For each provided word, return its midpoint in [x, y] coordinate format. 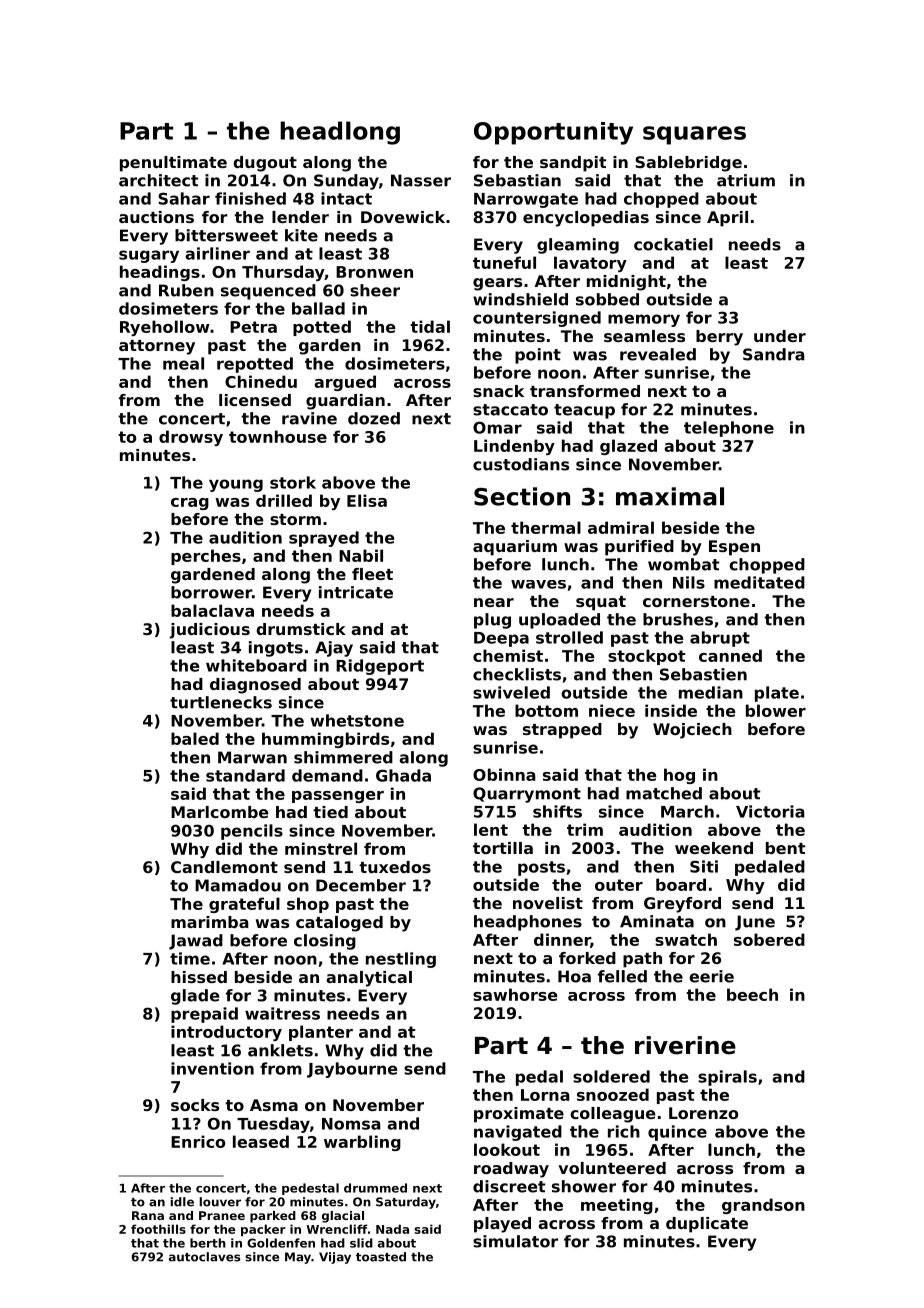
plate [777, 694]
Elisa [367, 500]
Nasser [421, 180]
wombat [683, 564]
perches [206, 557]
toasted [381, 1257]
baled [195, 738]
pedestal [310, 1189]
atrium [746, 180]
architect [158, 180]
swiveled [511, 692]
